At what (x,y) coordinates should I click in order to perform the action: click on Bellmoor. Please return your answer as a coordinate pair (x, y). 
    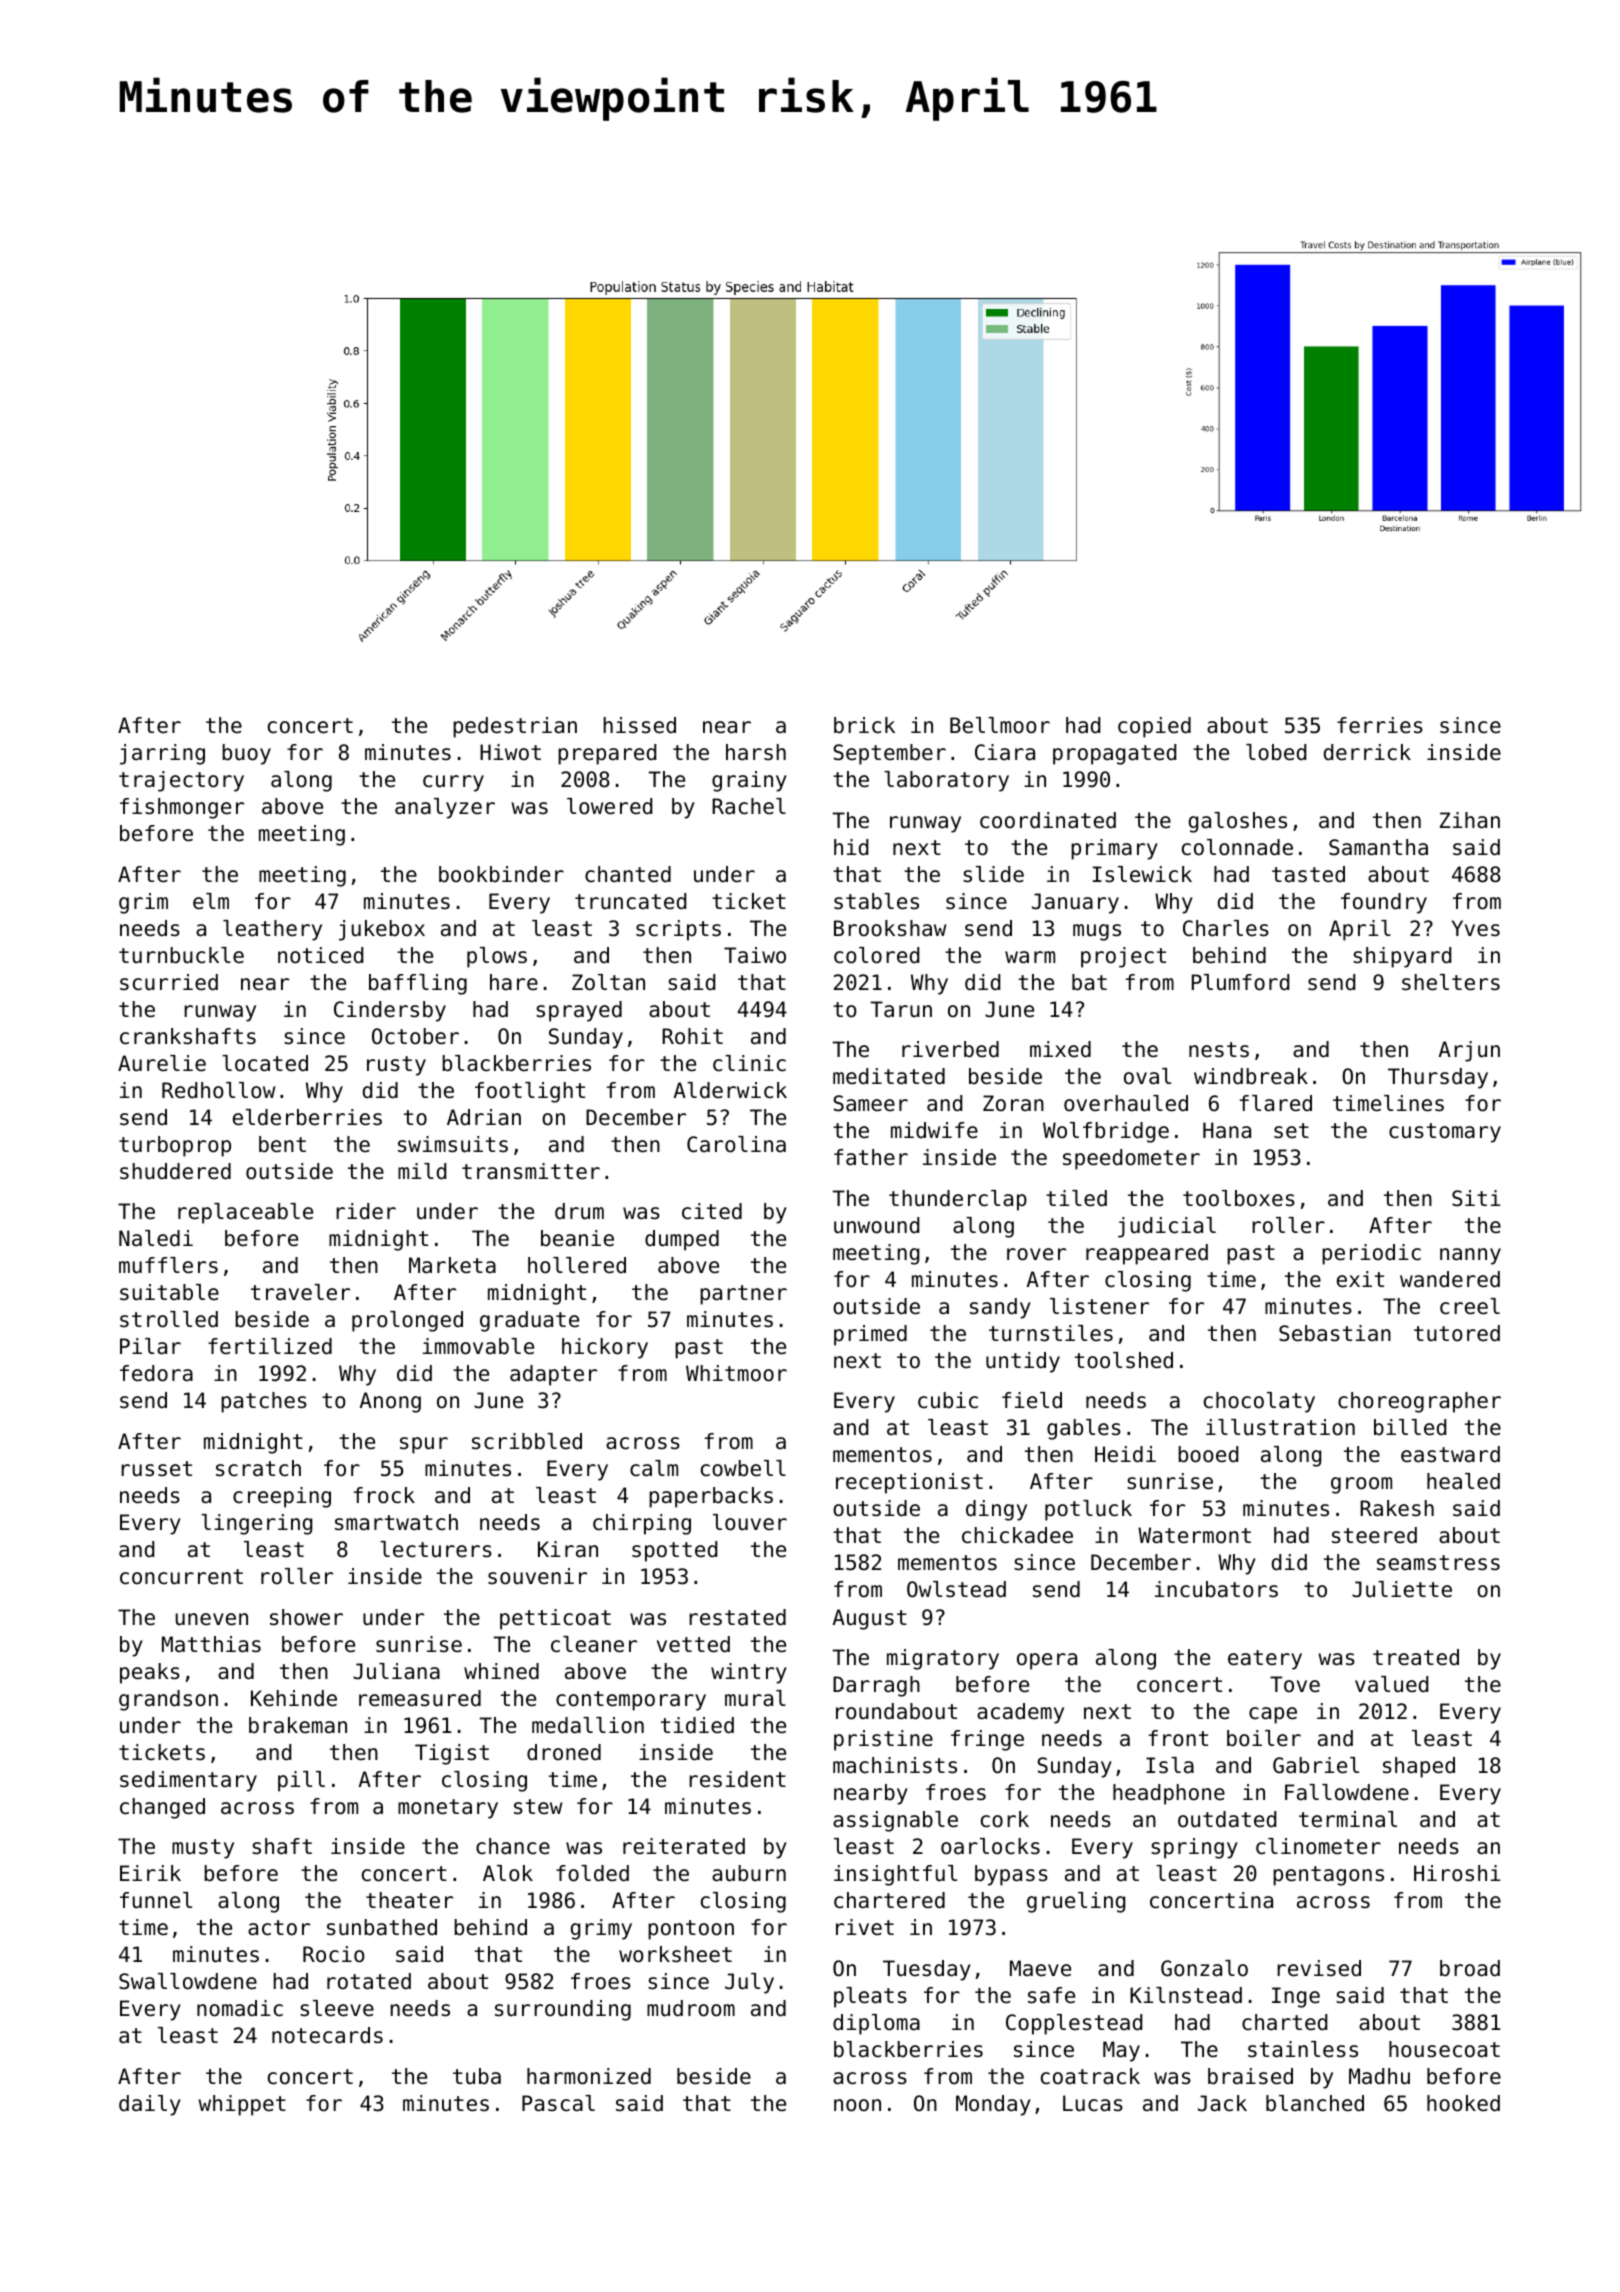
    Looking at the image, I should click on (1000, 725).
